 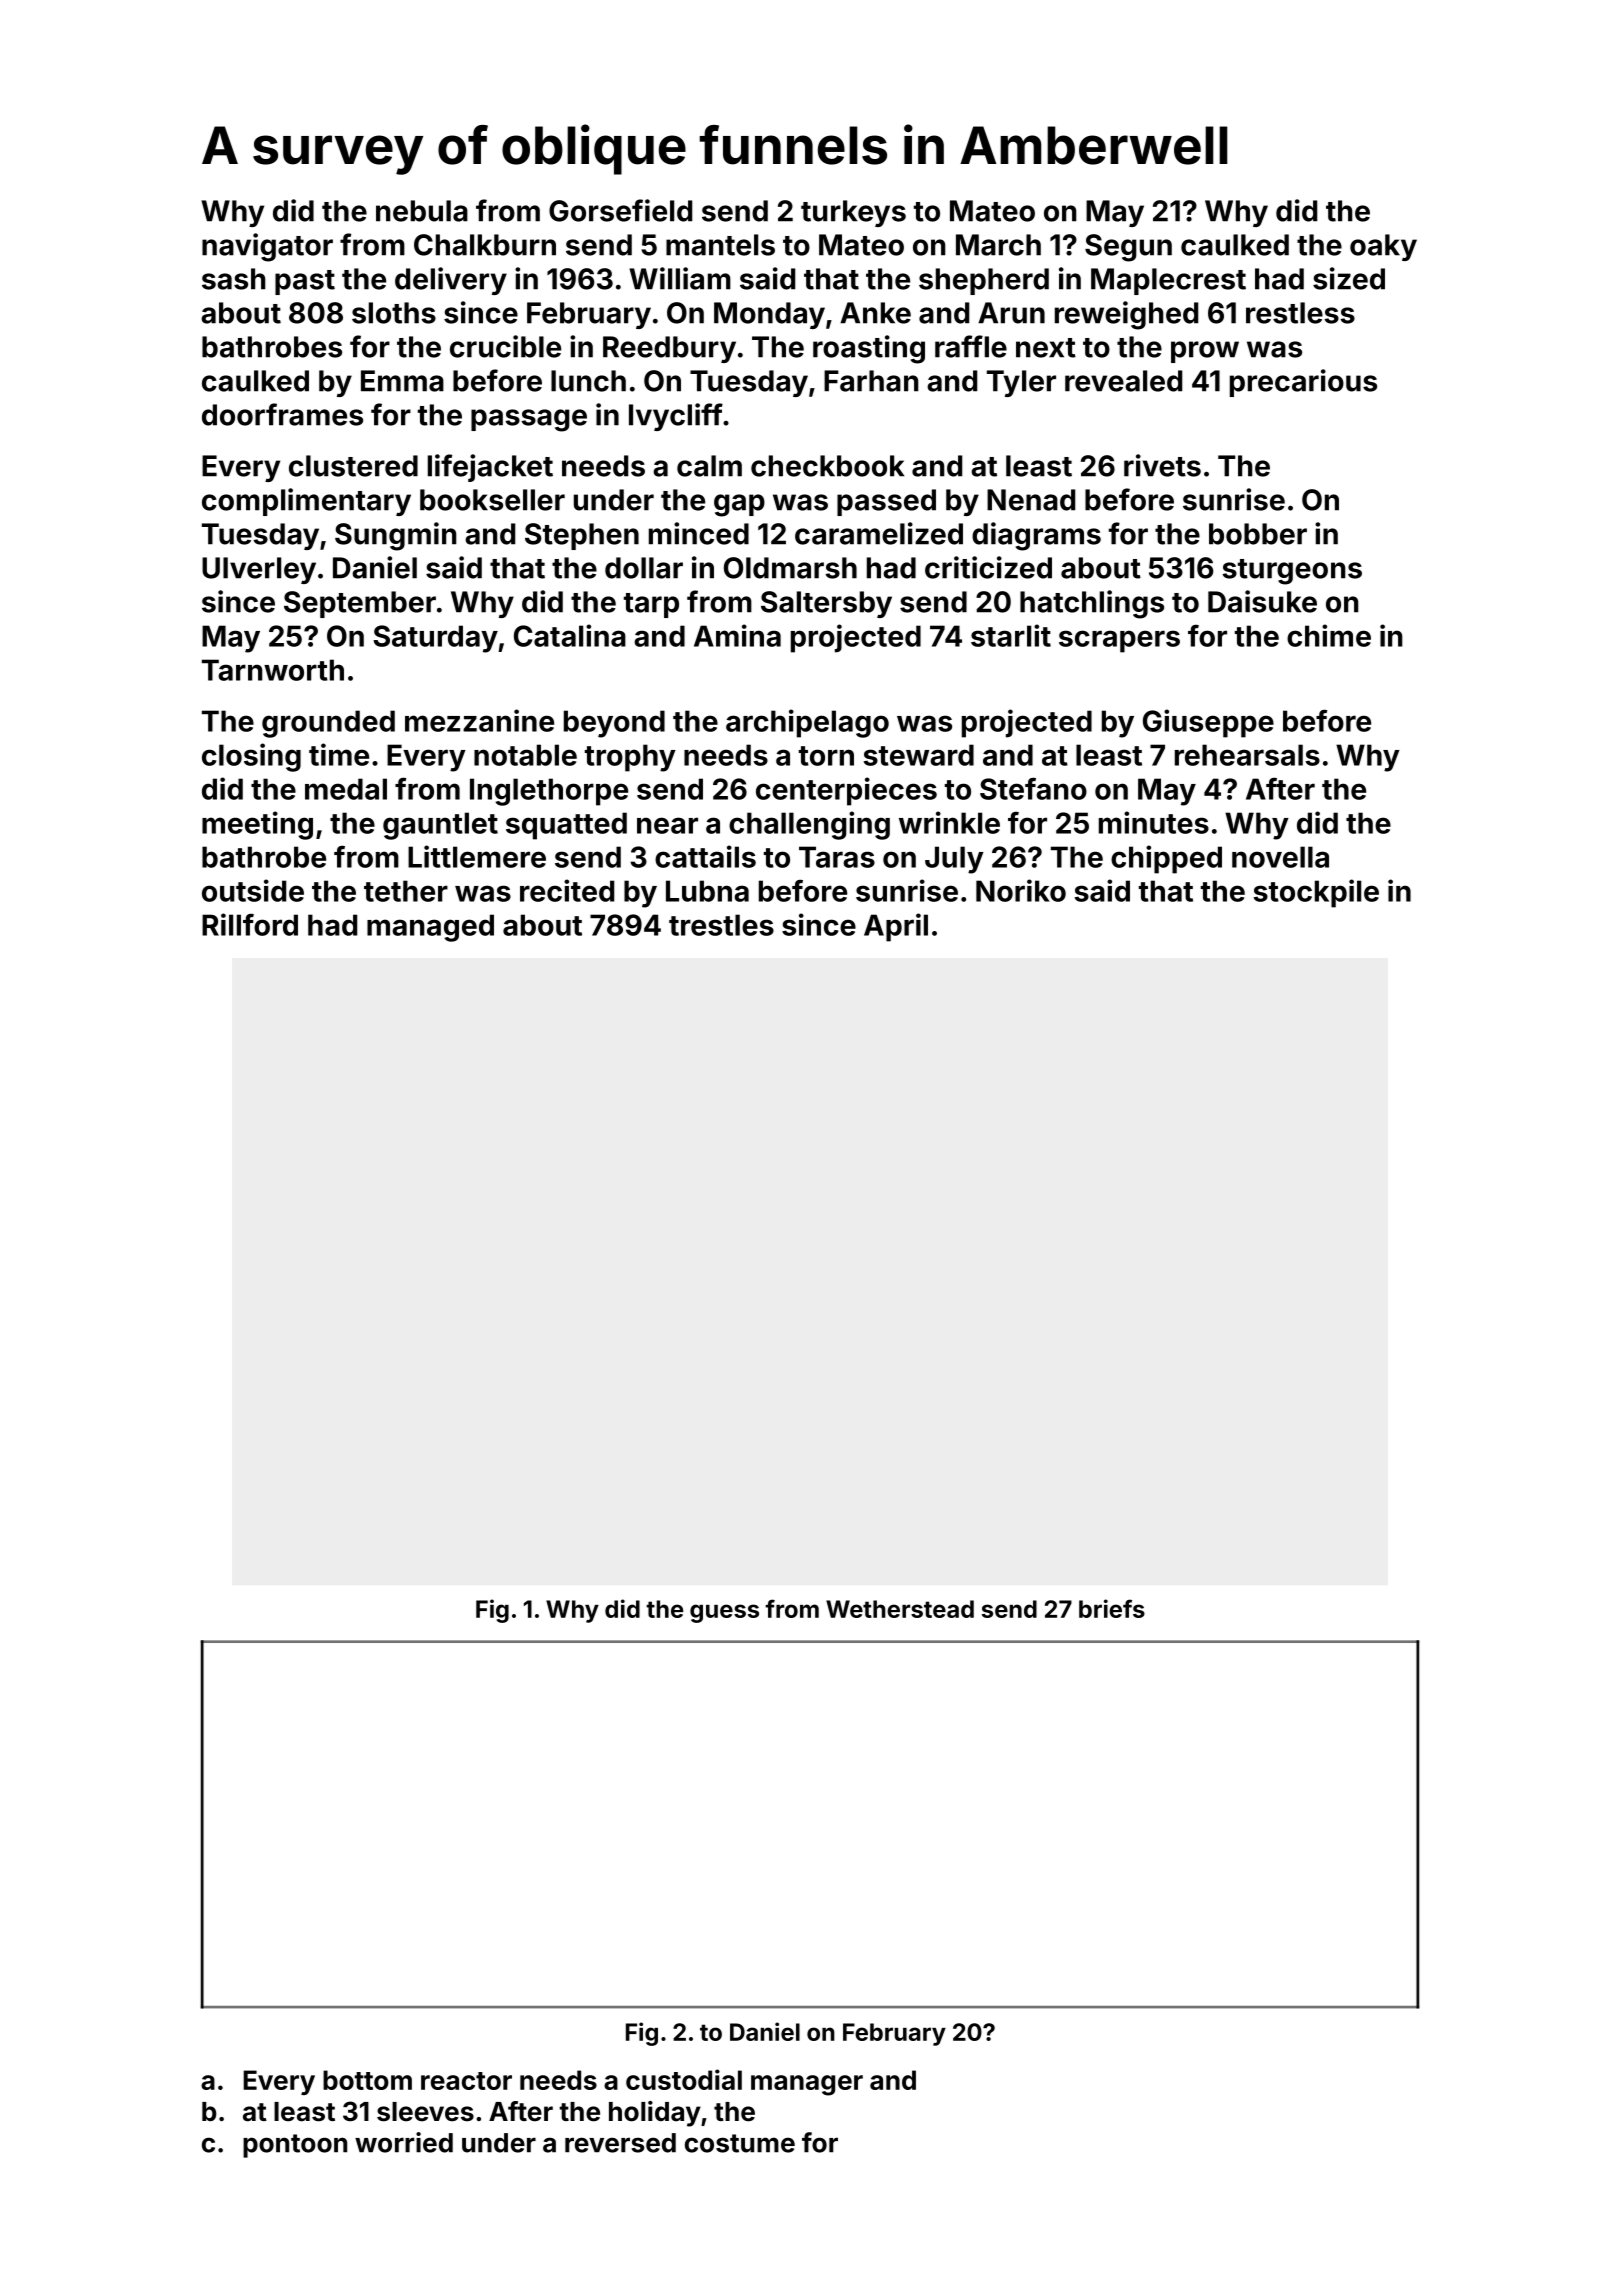 I want to click on Wetherstead, so click(x=900, y=1609).
